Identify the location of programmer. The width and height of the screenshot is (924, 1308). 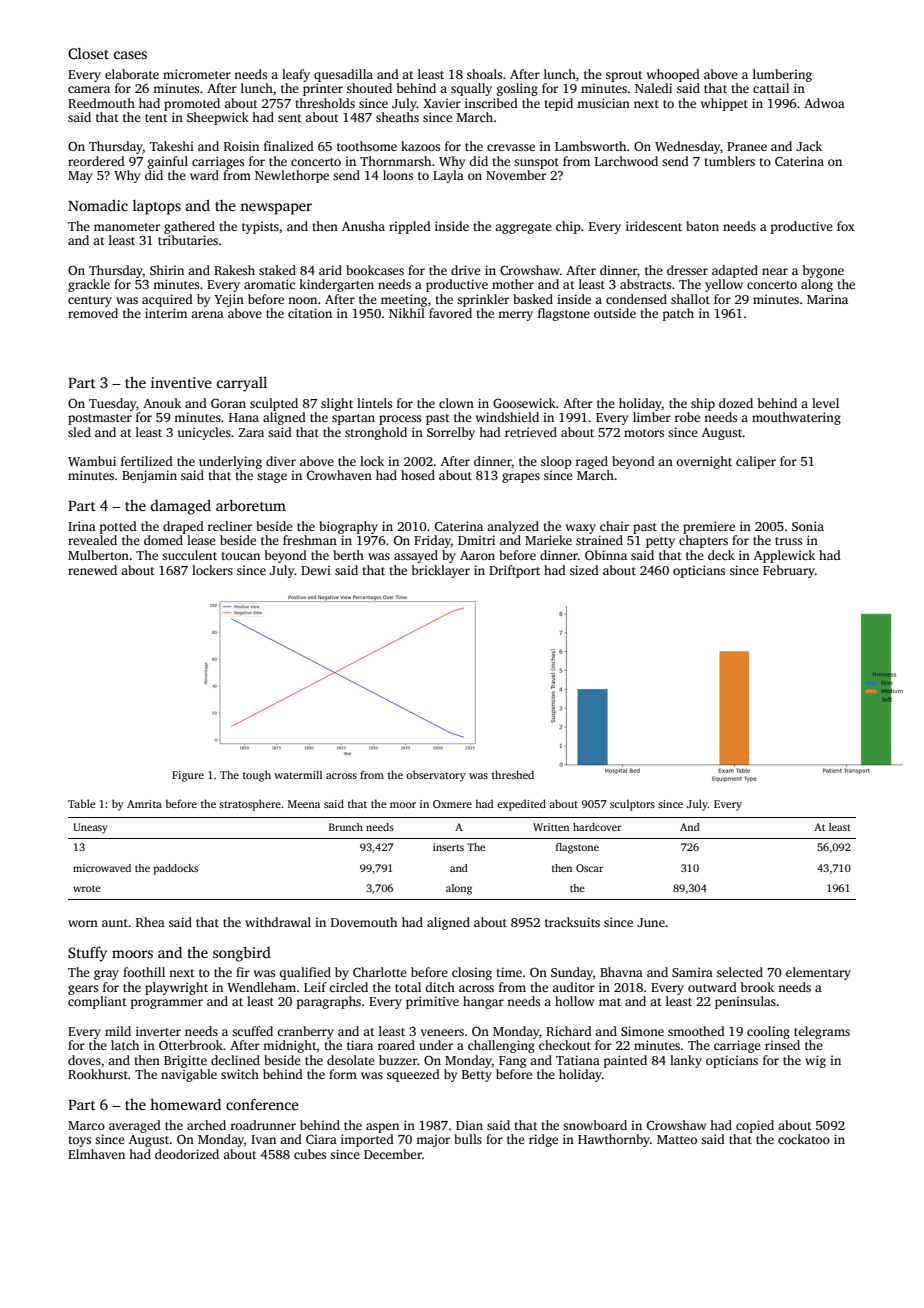
(167, 1004).
